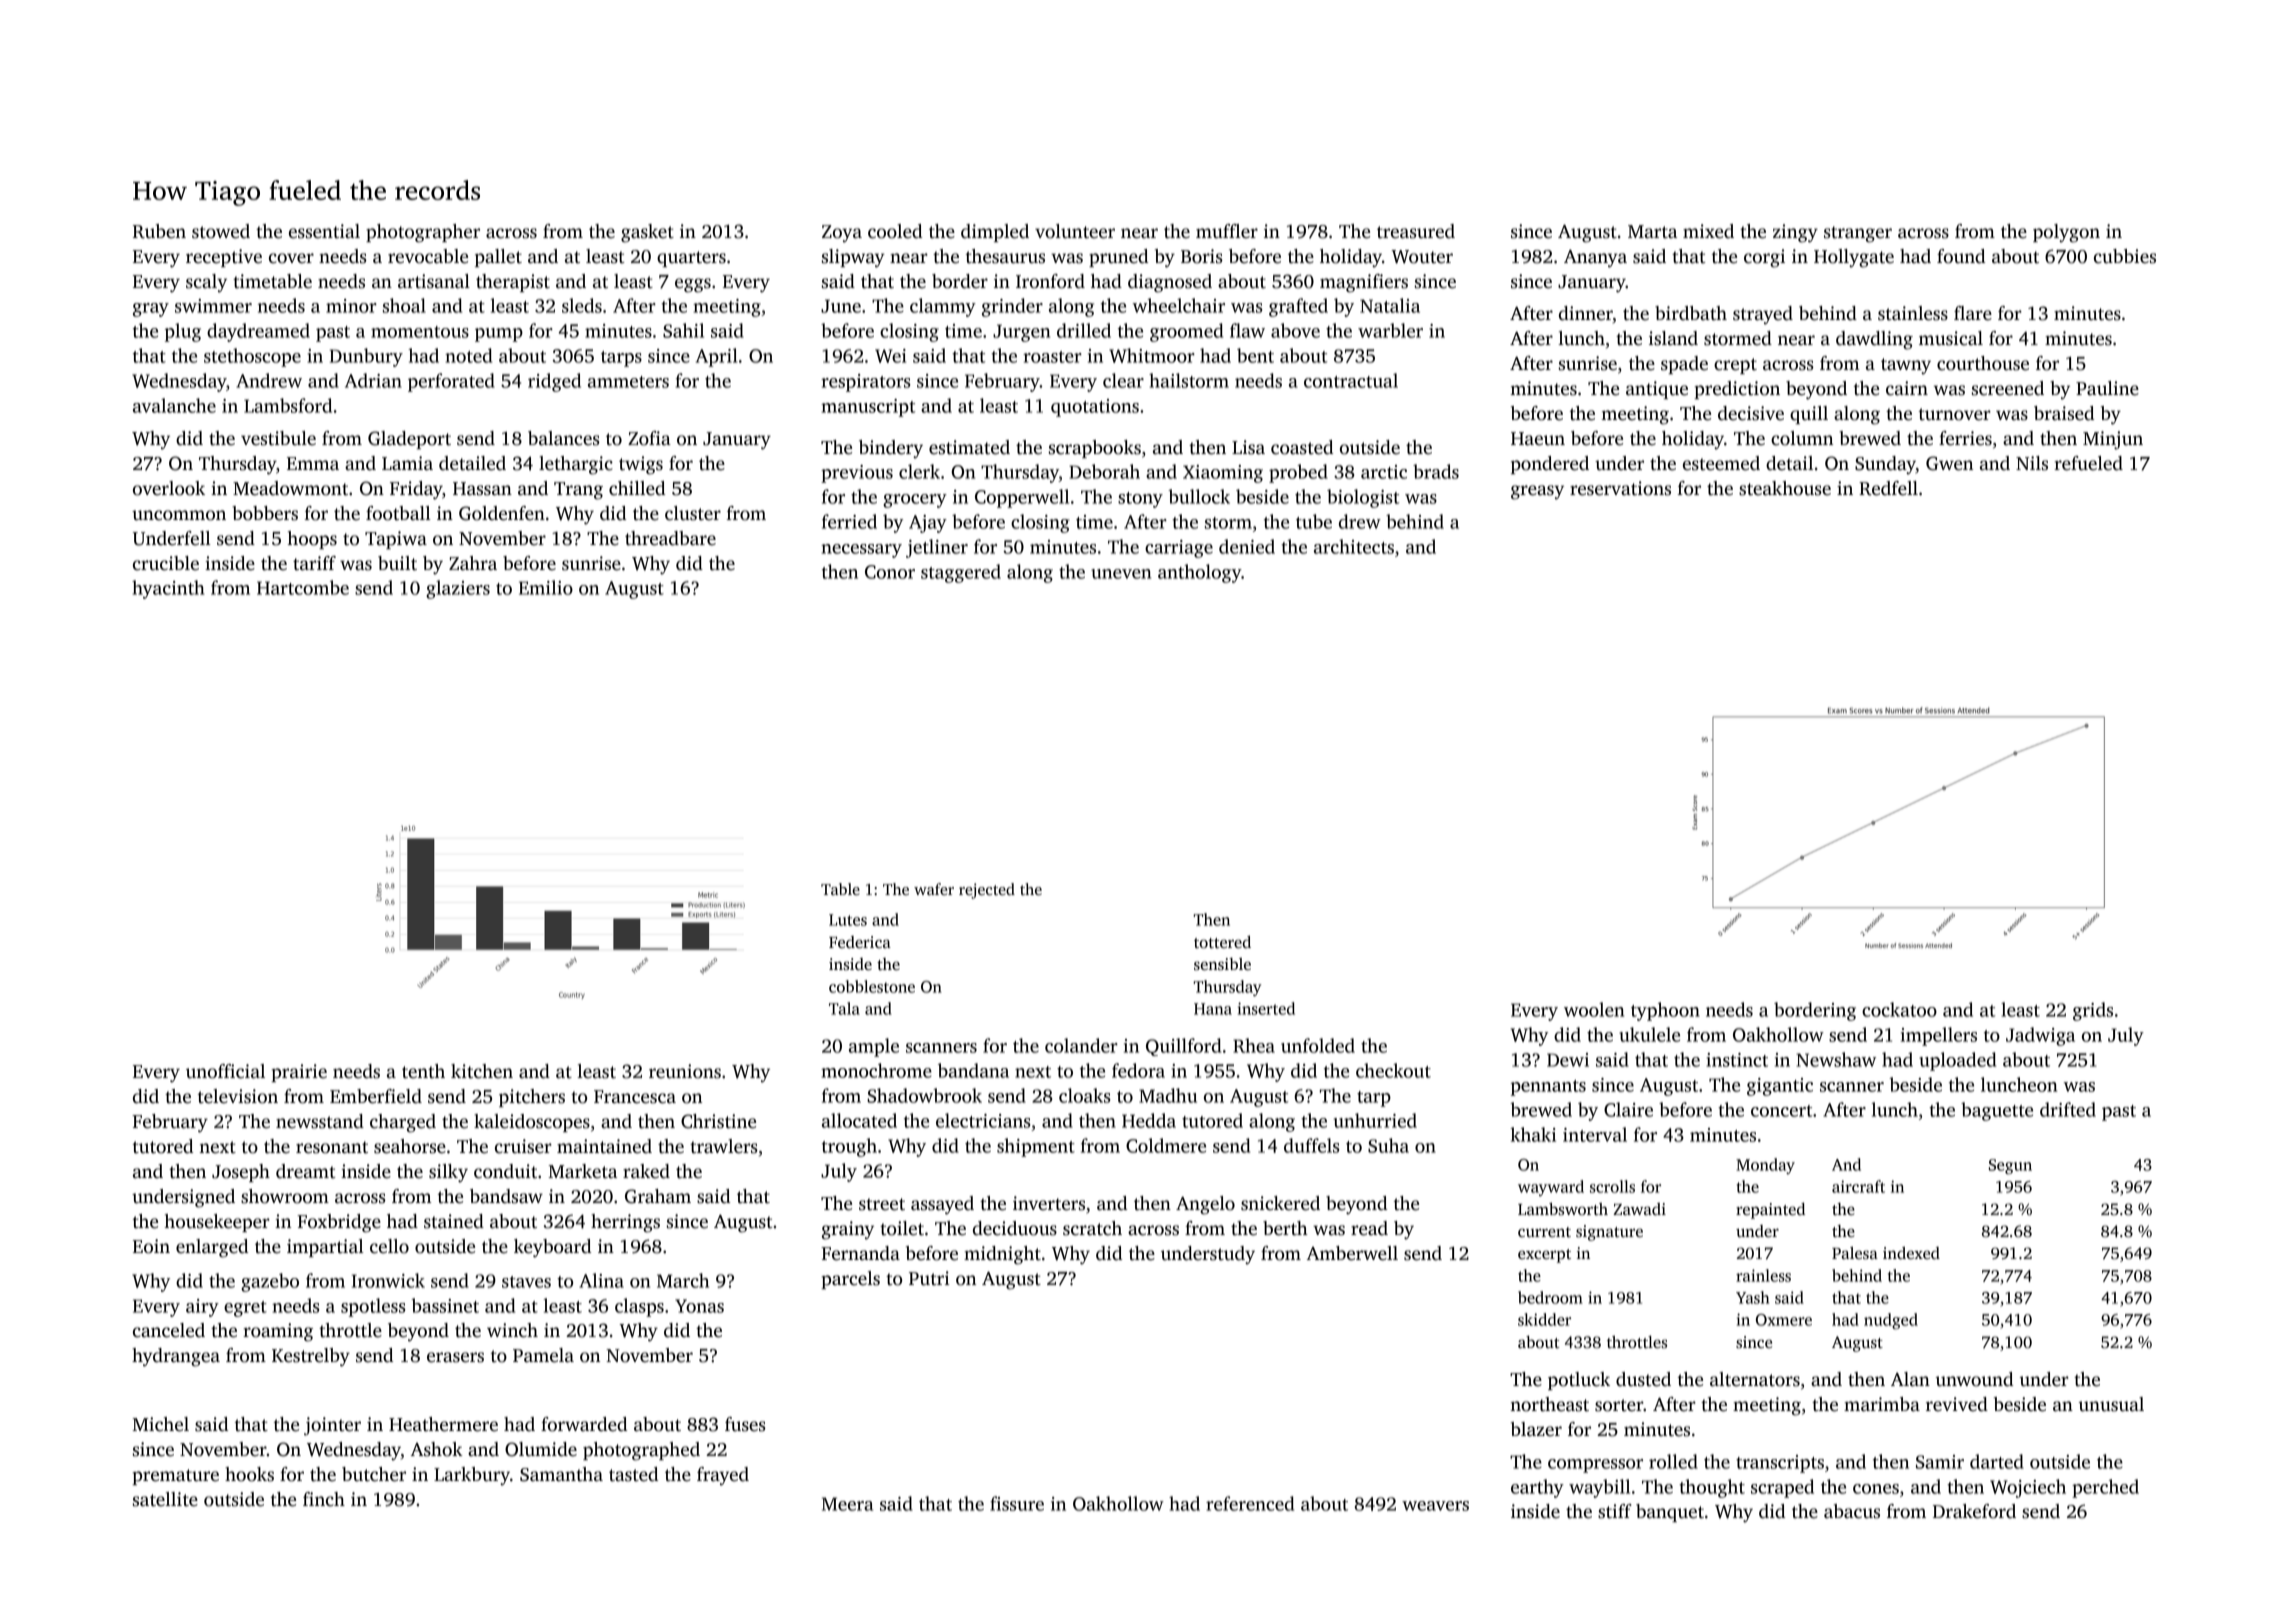  I want to click on drifted, so click(2068, 1109).
